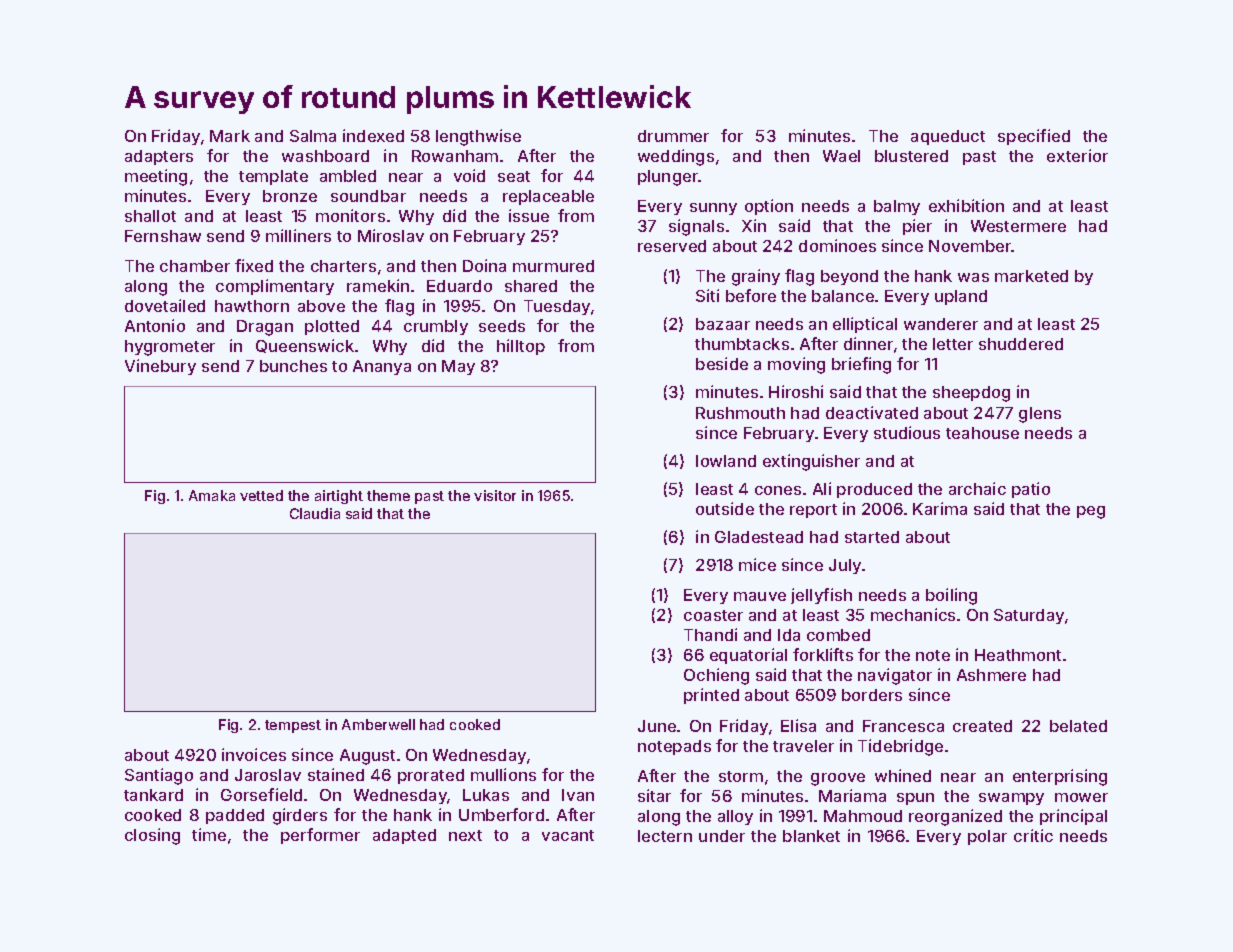 Image resolution: width=1233 pixels, height=952 pixels. Describe the element at coordinates (378, 724) in the page. I see `Amberwell` at that location.
